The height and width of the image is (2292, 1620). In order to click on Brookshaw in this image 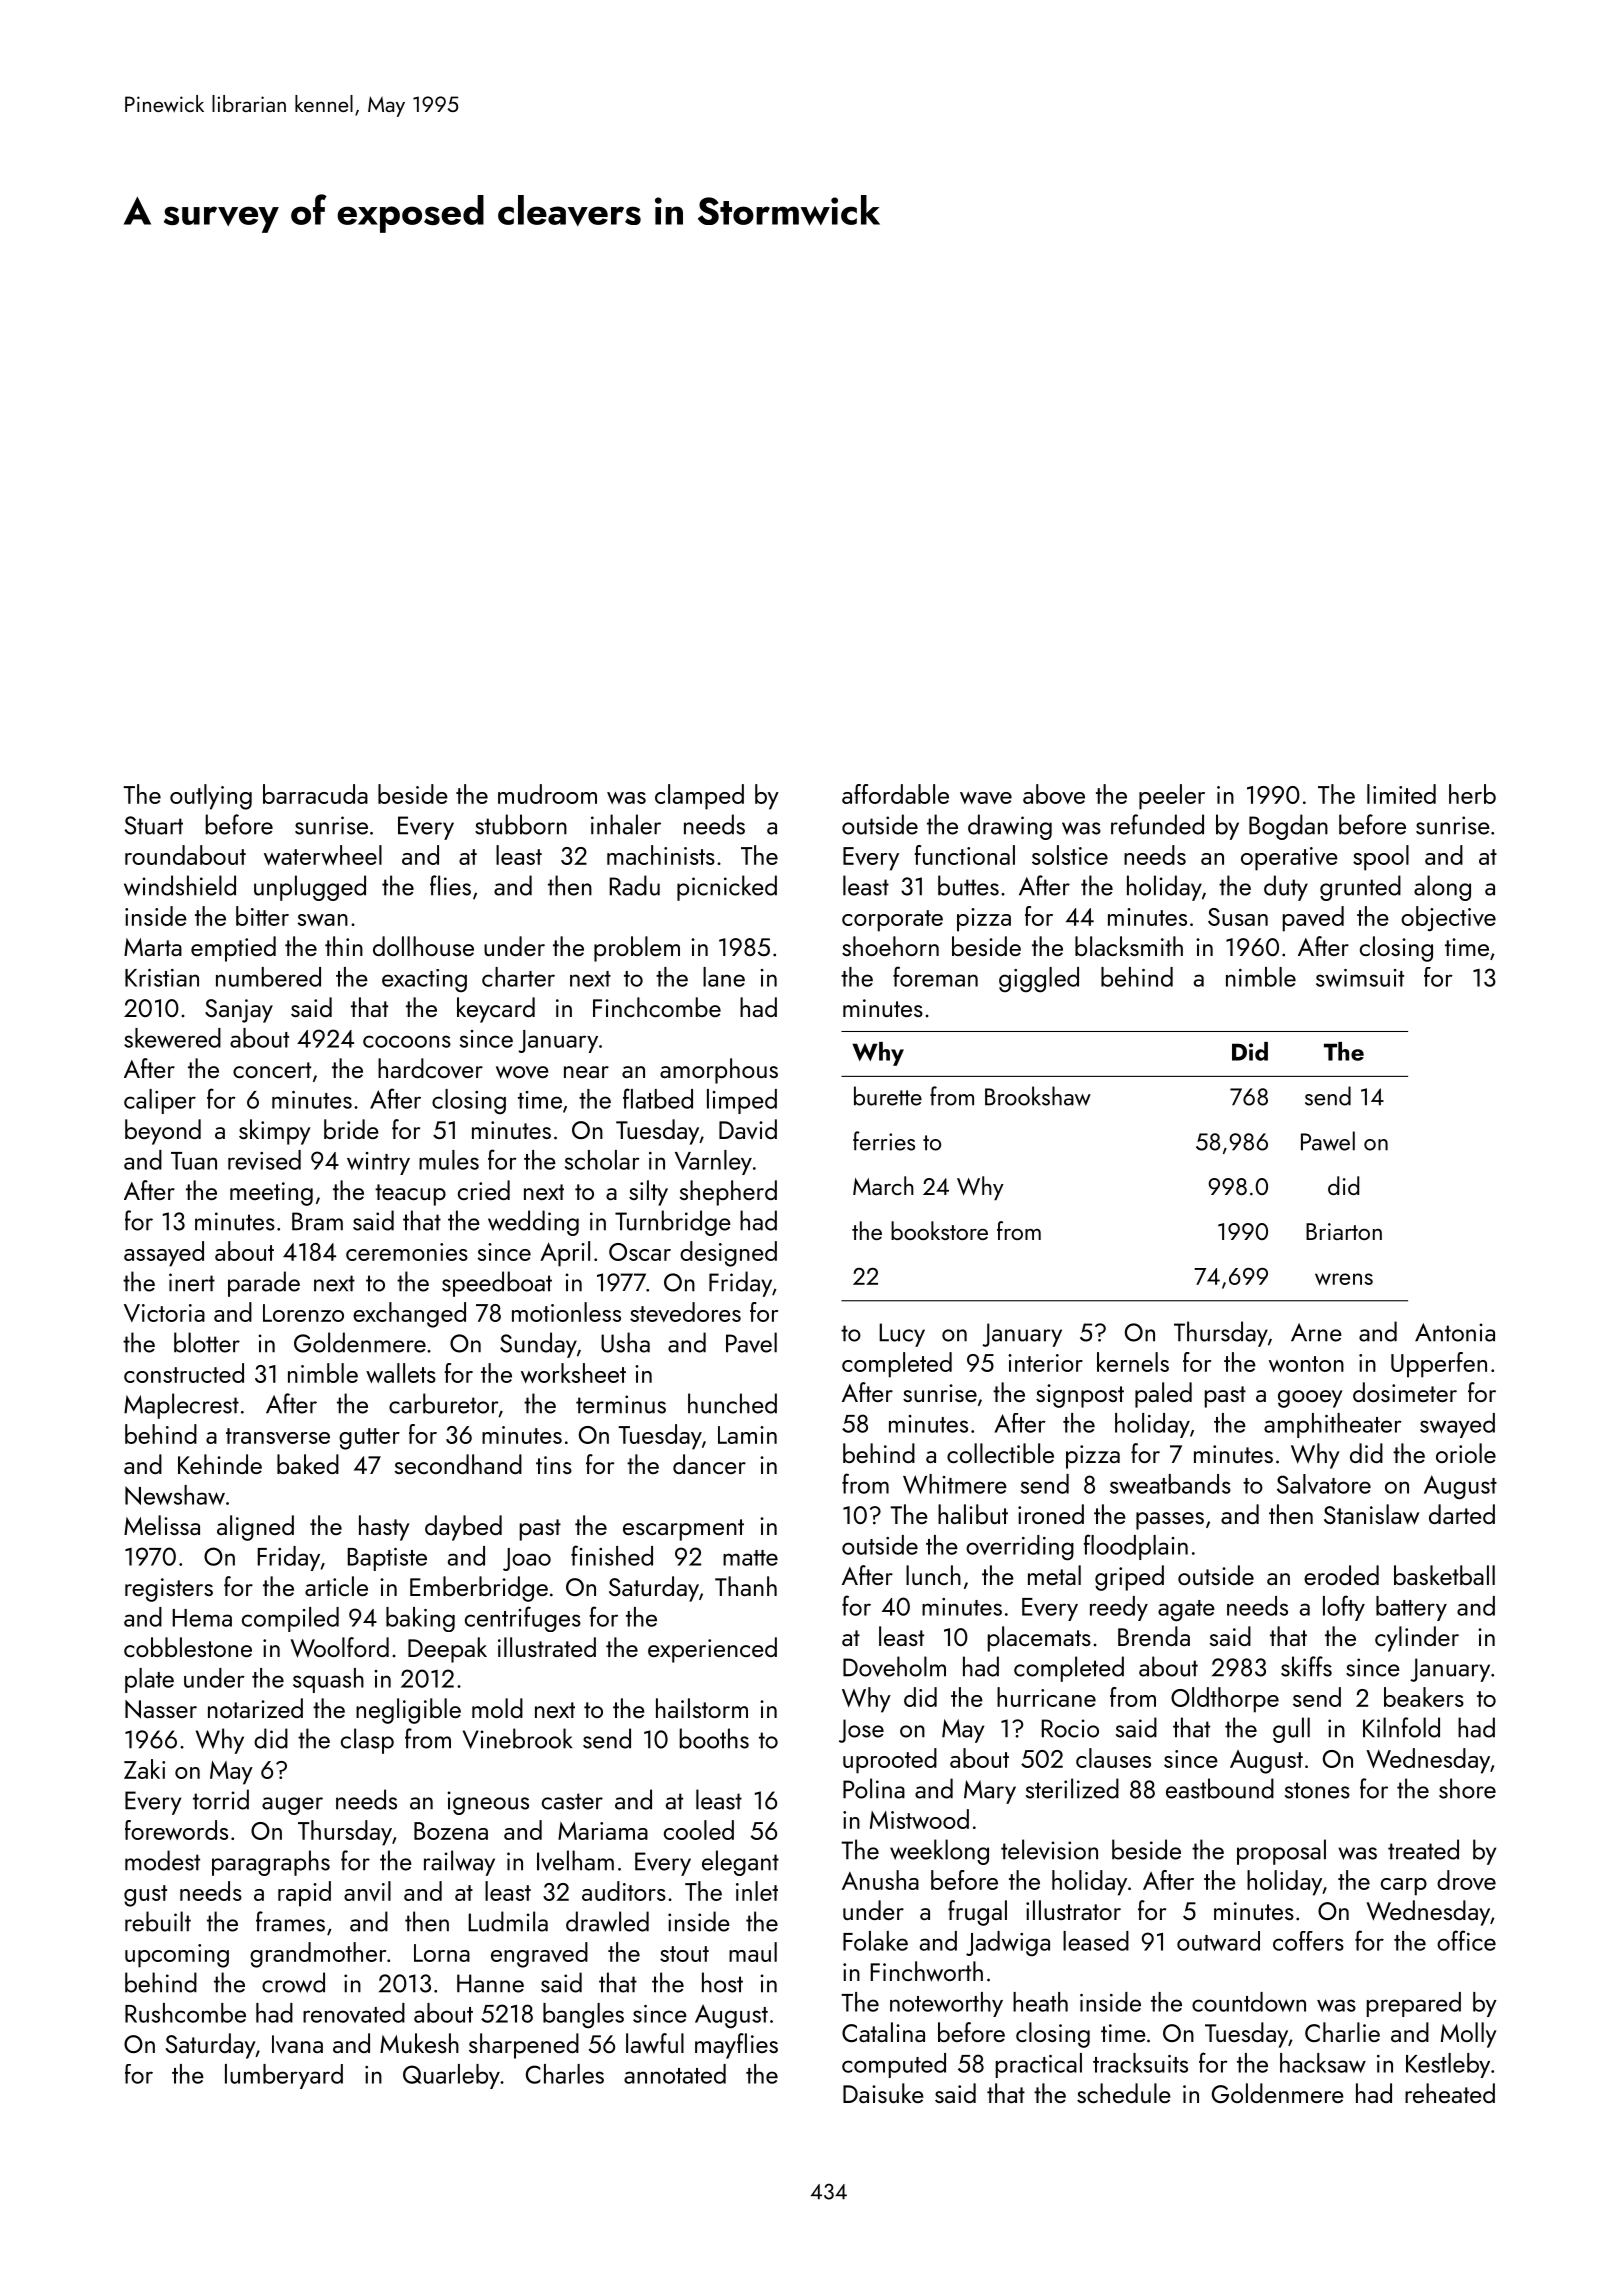, I will do `click(1038, 1096)`.
